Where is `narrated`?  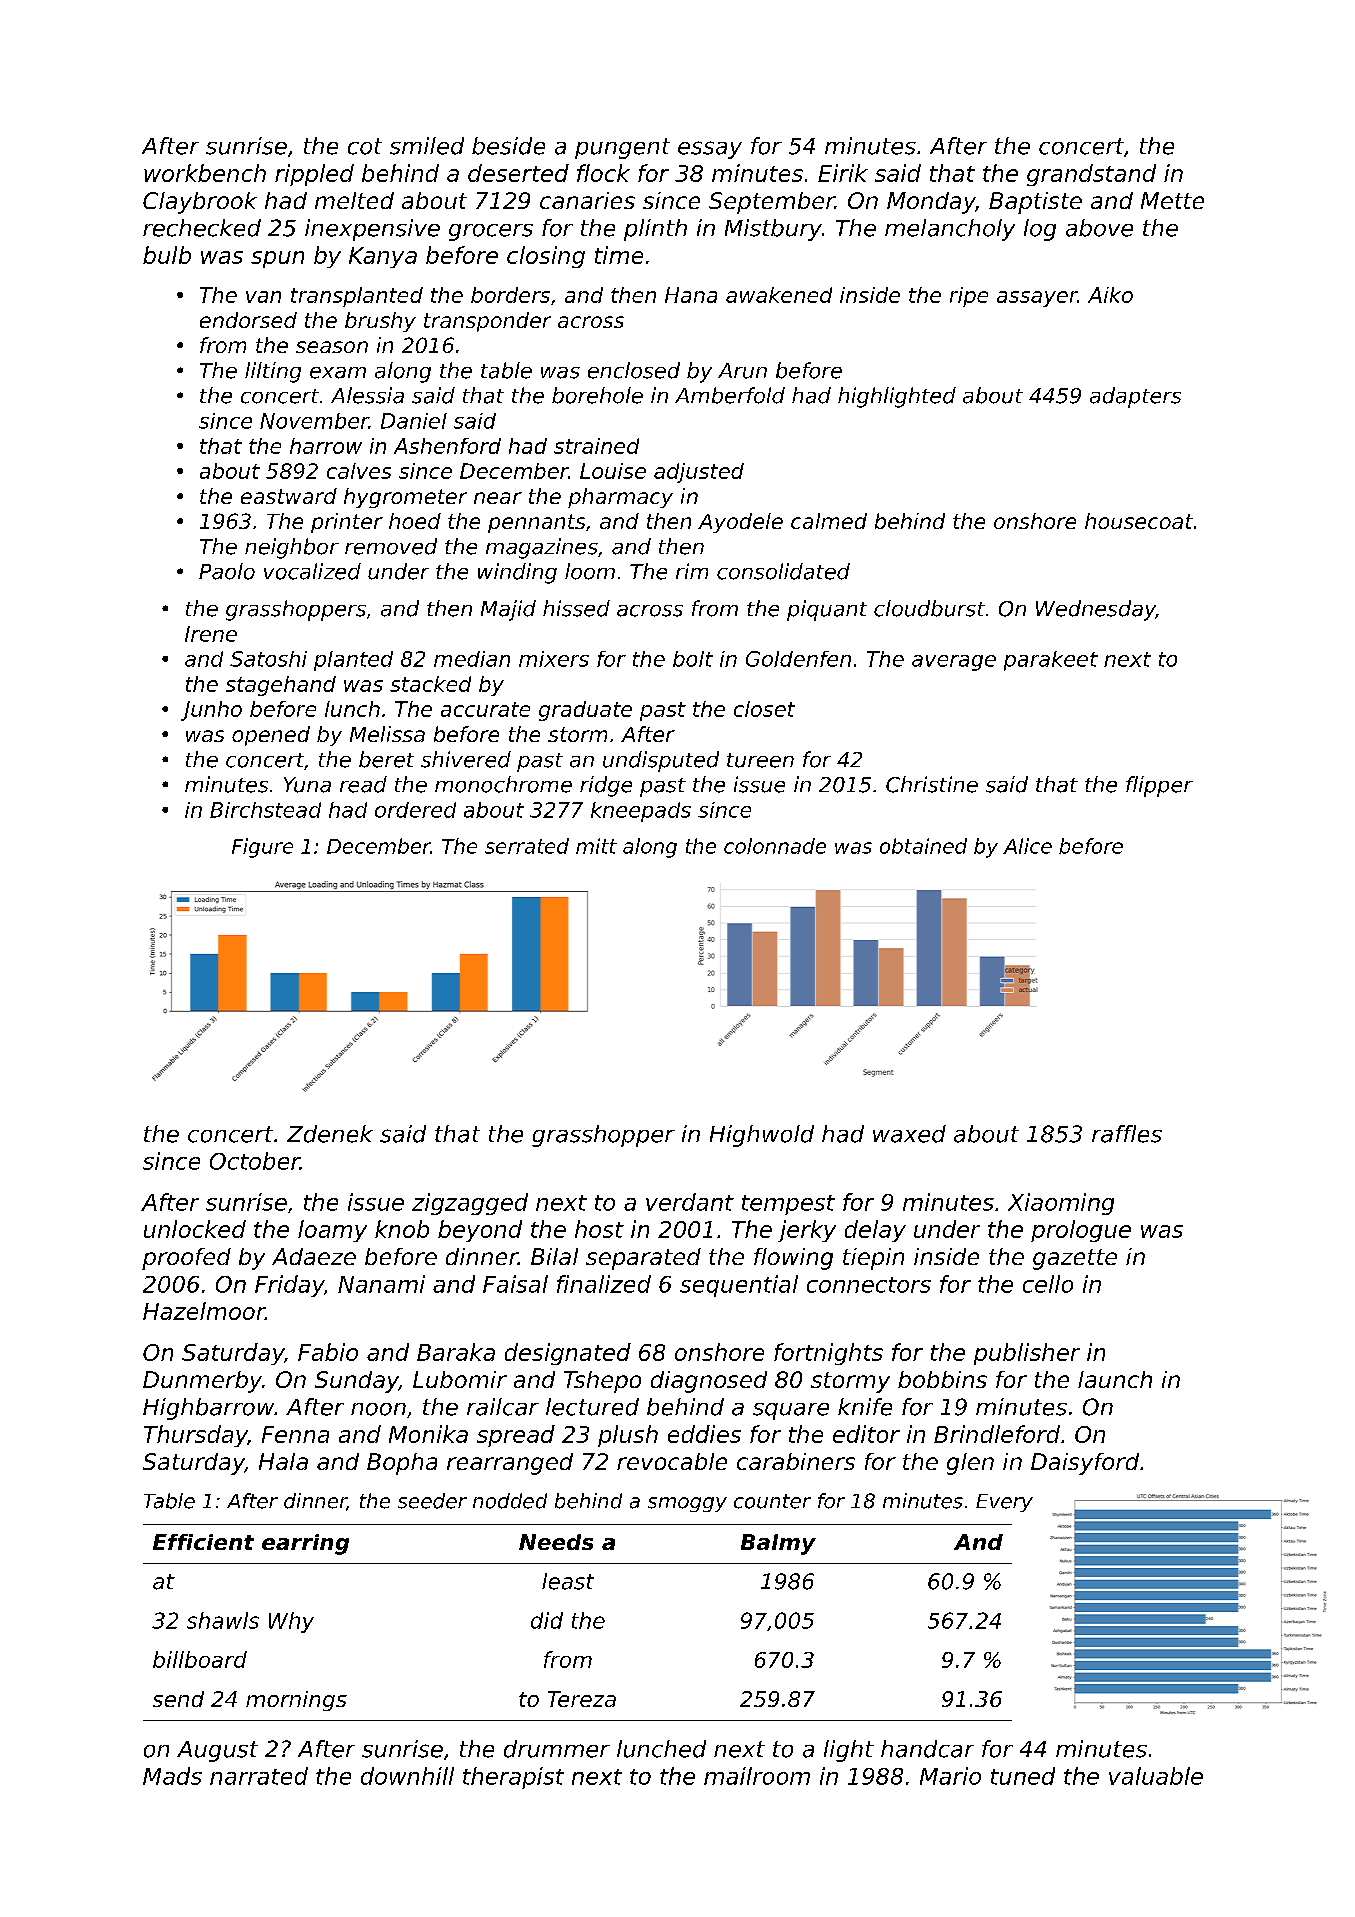
narrated is located at coordinates (259, 1776).
